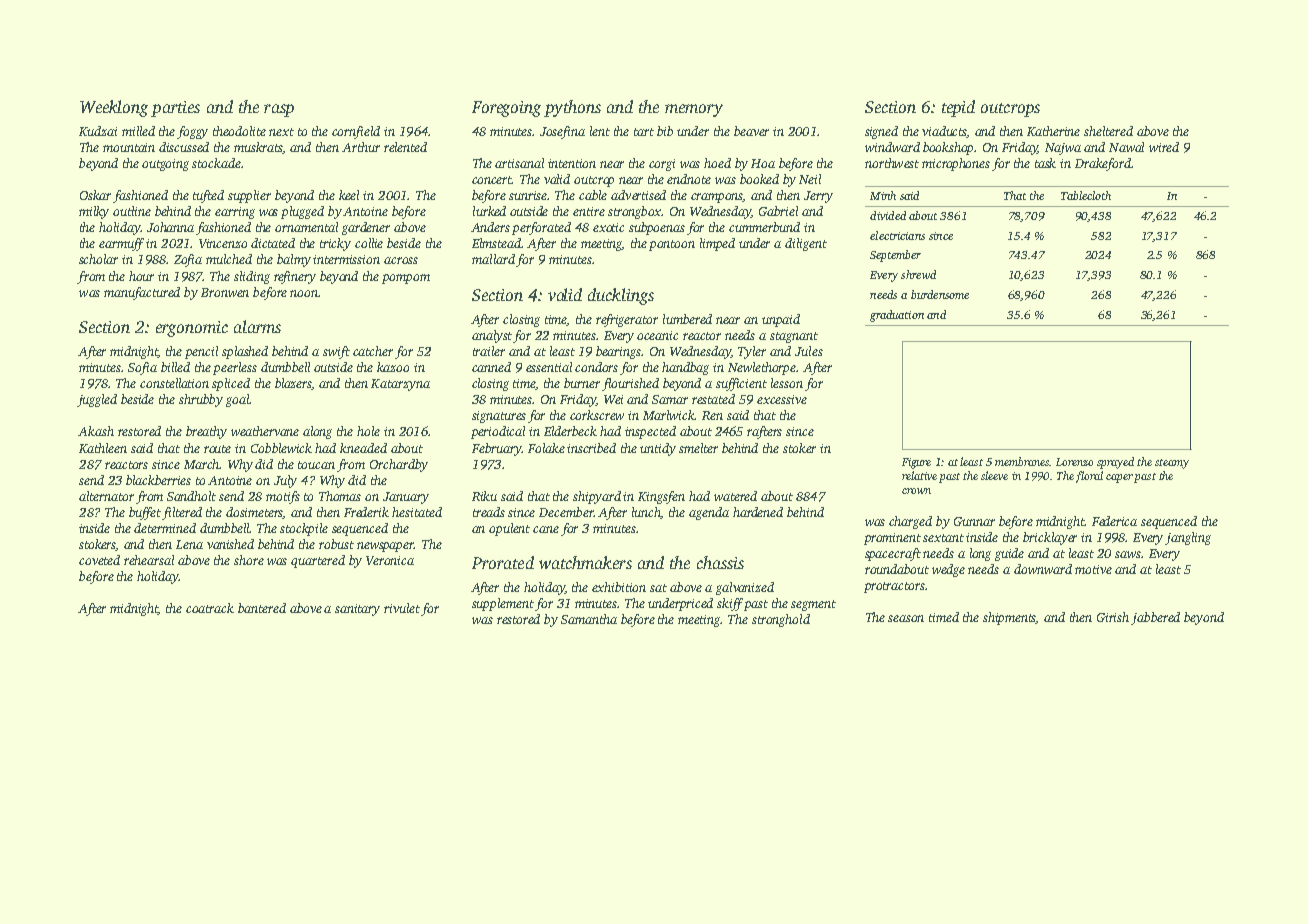  What do you see at coordinates (129, 147) in the screenshot?
I see `mountain` at bounding box center [129, 147].
